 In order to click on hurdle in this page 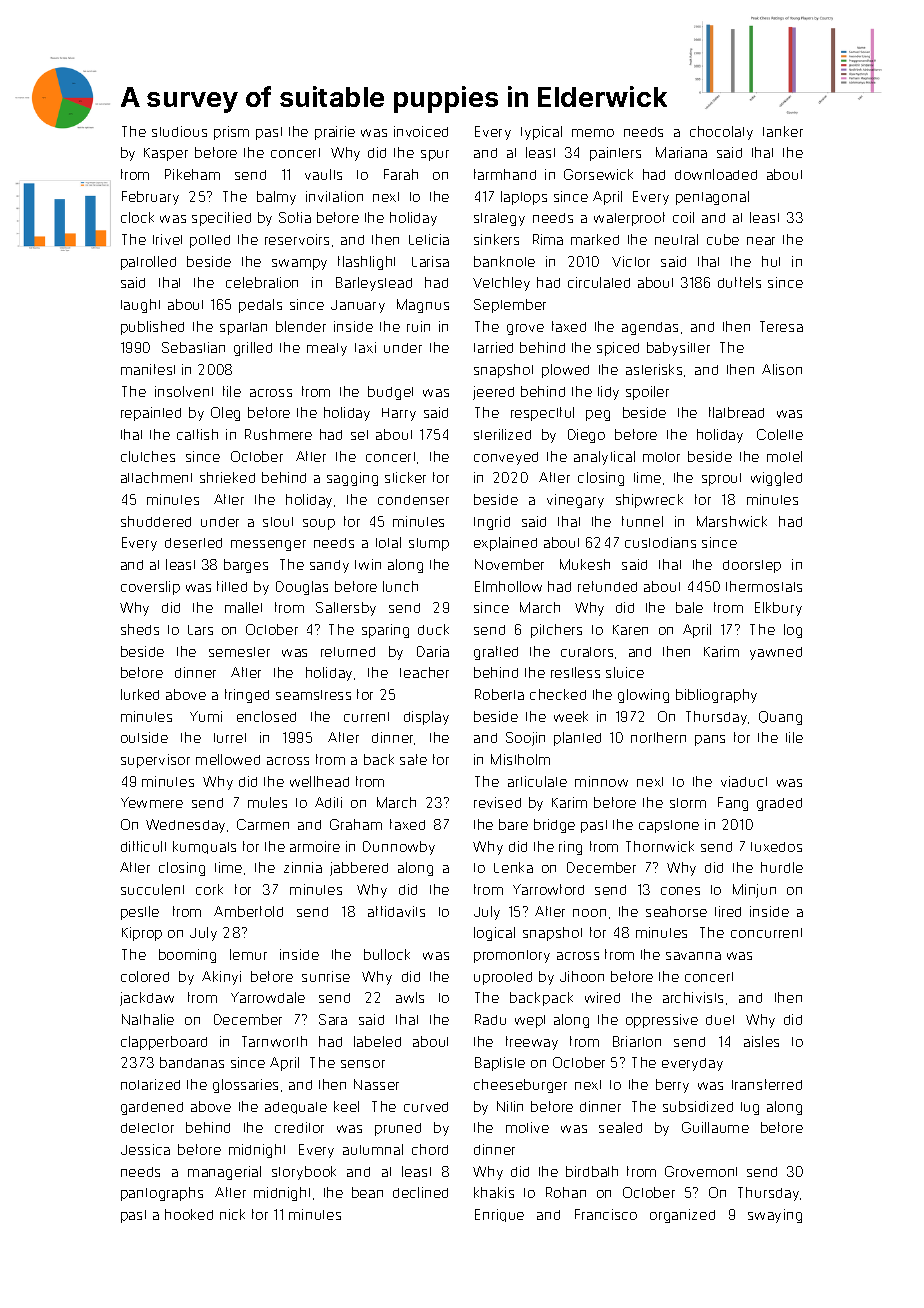, I will do `click(782, 867)`.
